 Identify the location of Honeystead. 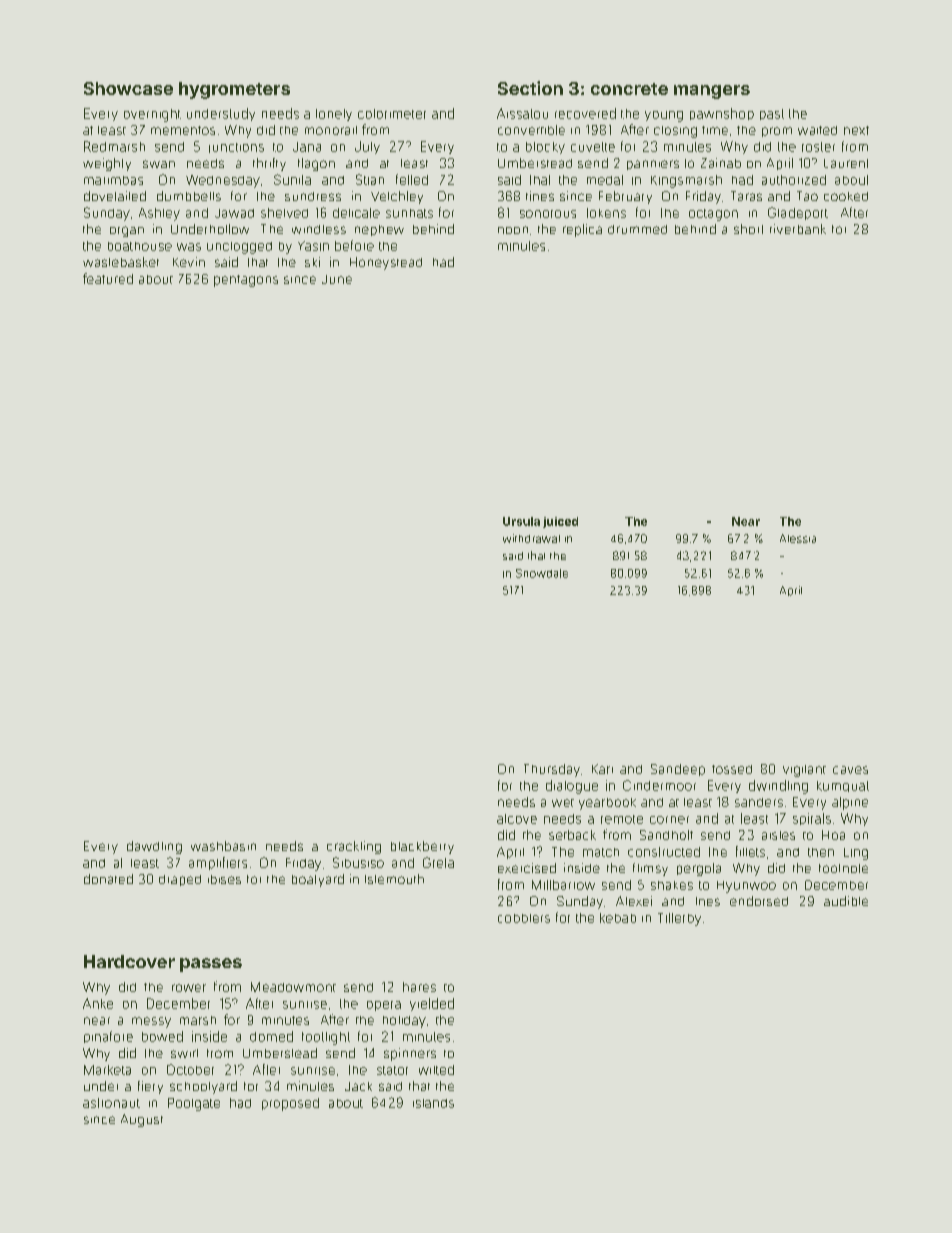
(386, 263).
